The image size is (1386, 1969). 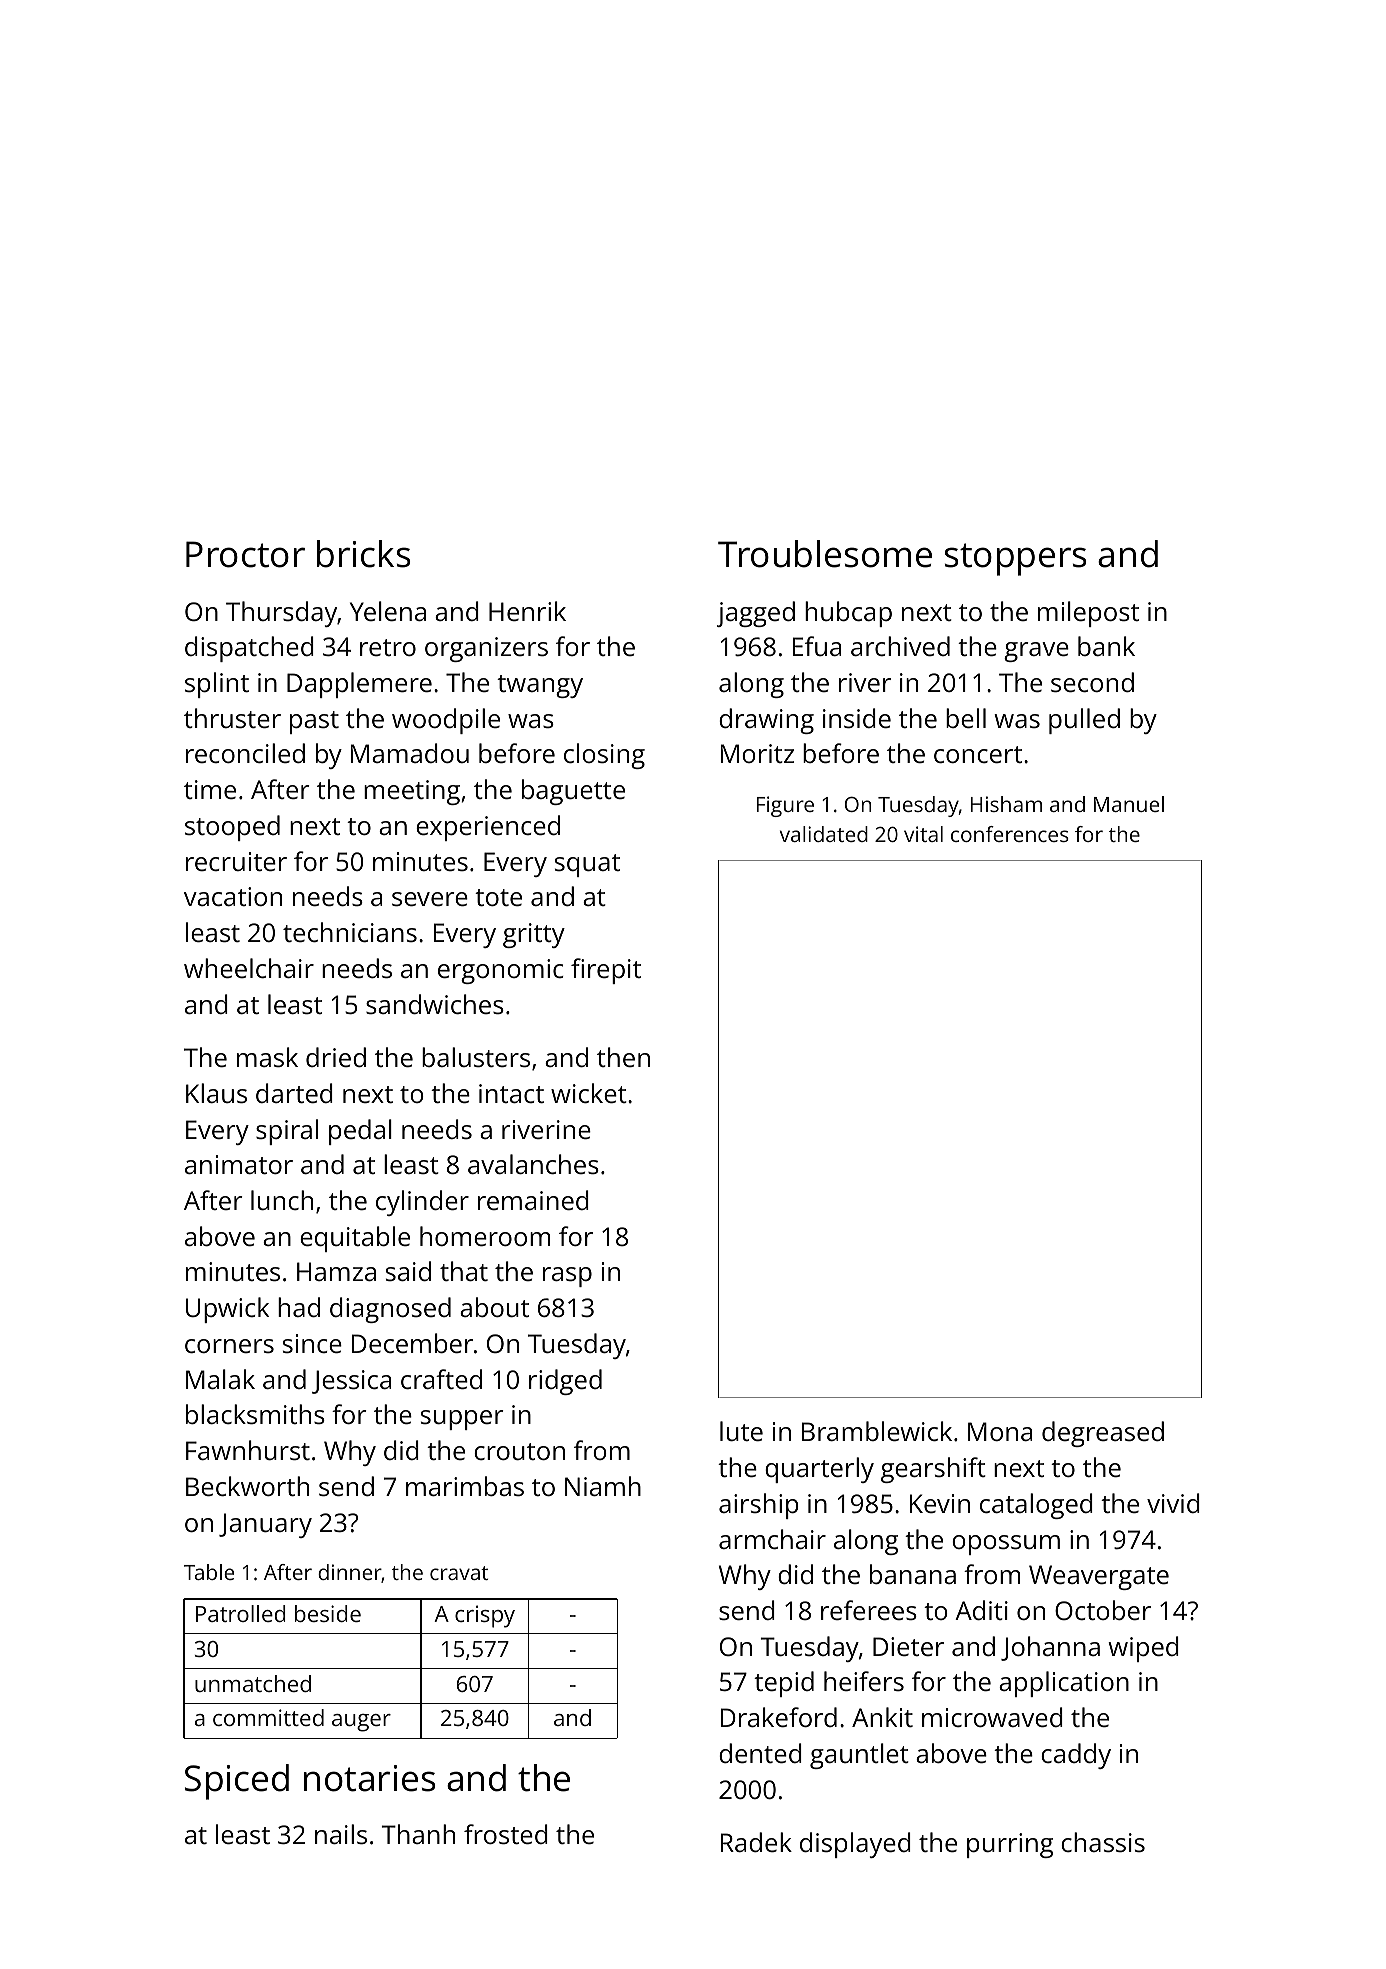 I want to click on Proctor, so click(x=245, y=554).
